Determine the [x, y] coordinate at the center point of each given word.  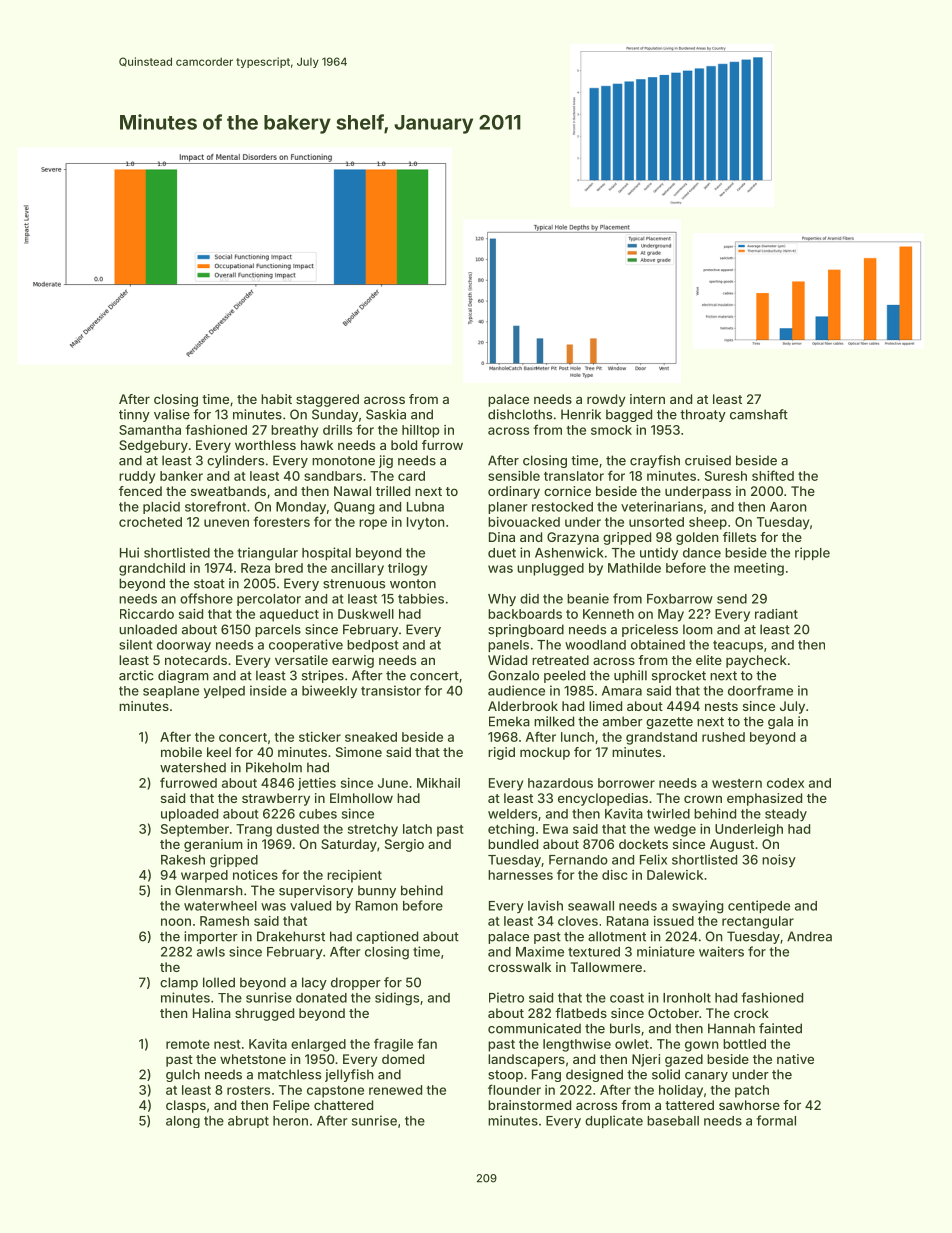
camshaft [759, 414]
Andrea [809, 936]
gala [780, 722]
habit [276, 399]
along [183, 1122]
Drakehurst [291, 936]
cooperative [306, 645]
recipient [354, 876]
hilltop [421, 431]
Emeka [509, 721]
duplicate [614, 1121]
